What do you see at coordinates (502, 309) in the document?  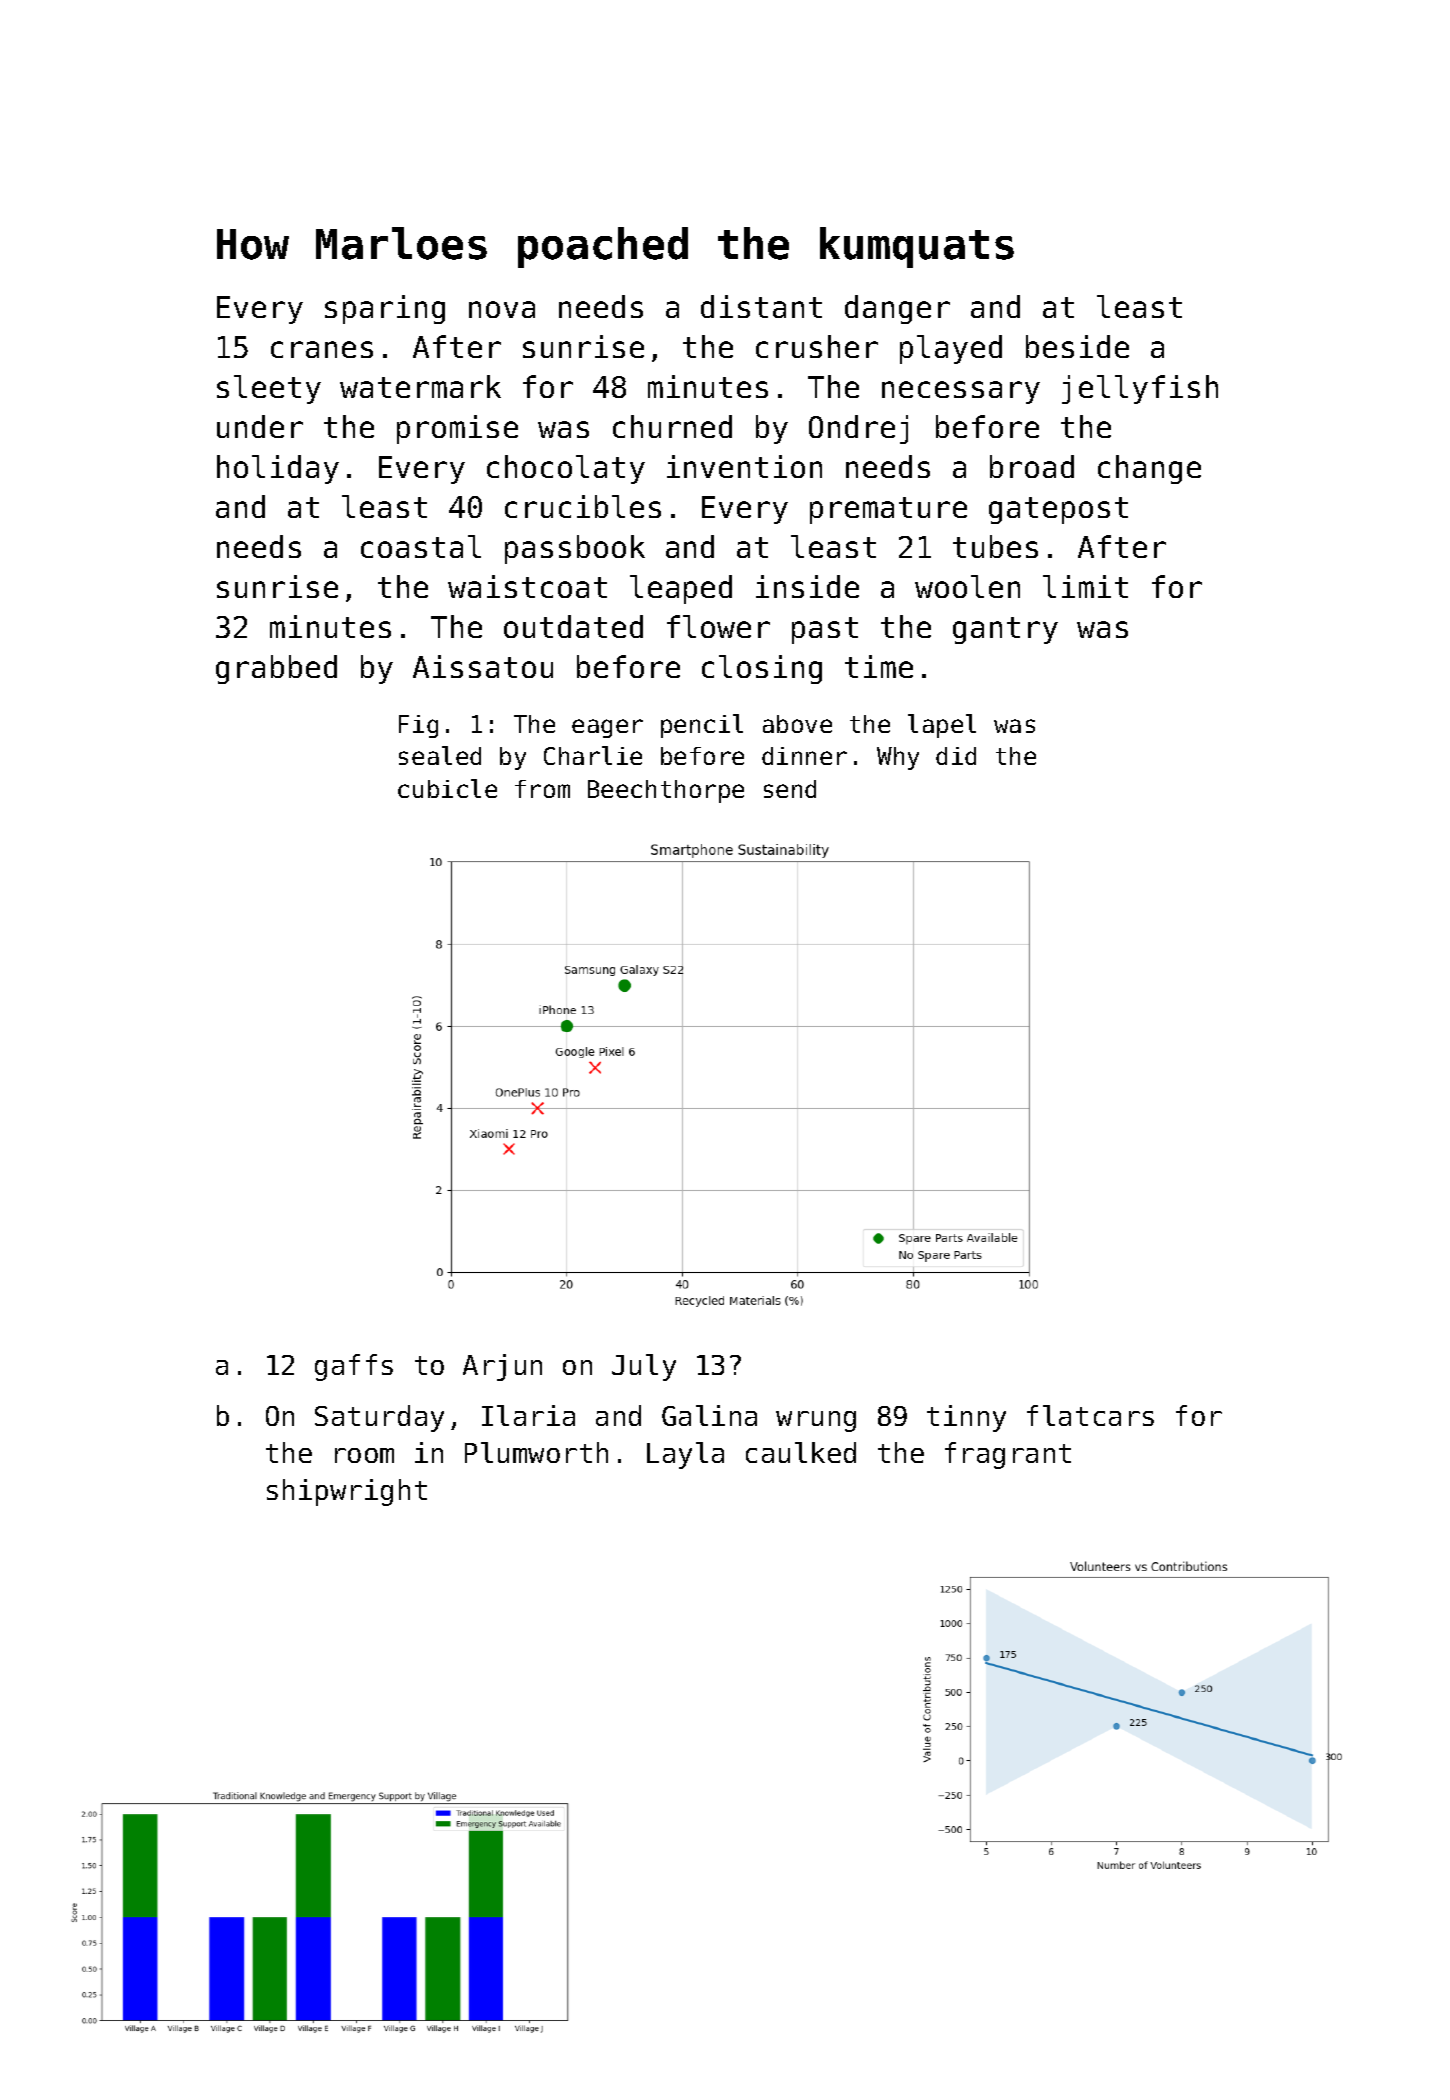 I see `nova` at bounding box center [502, 309].
